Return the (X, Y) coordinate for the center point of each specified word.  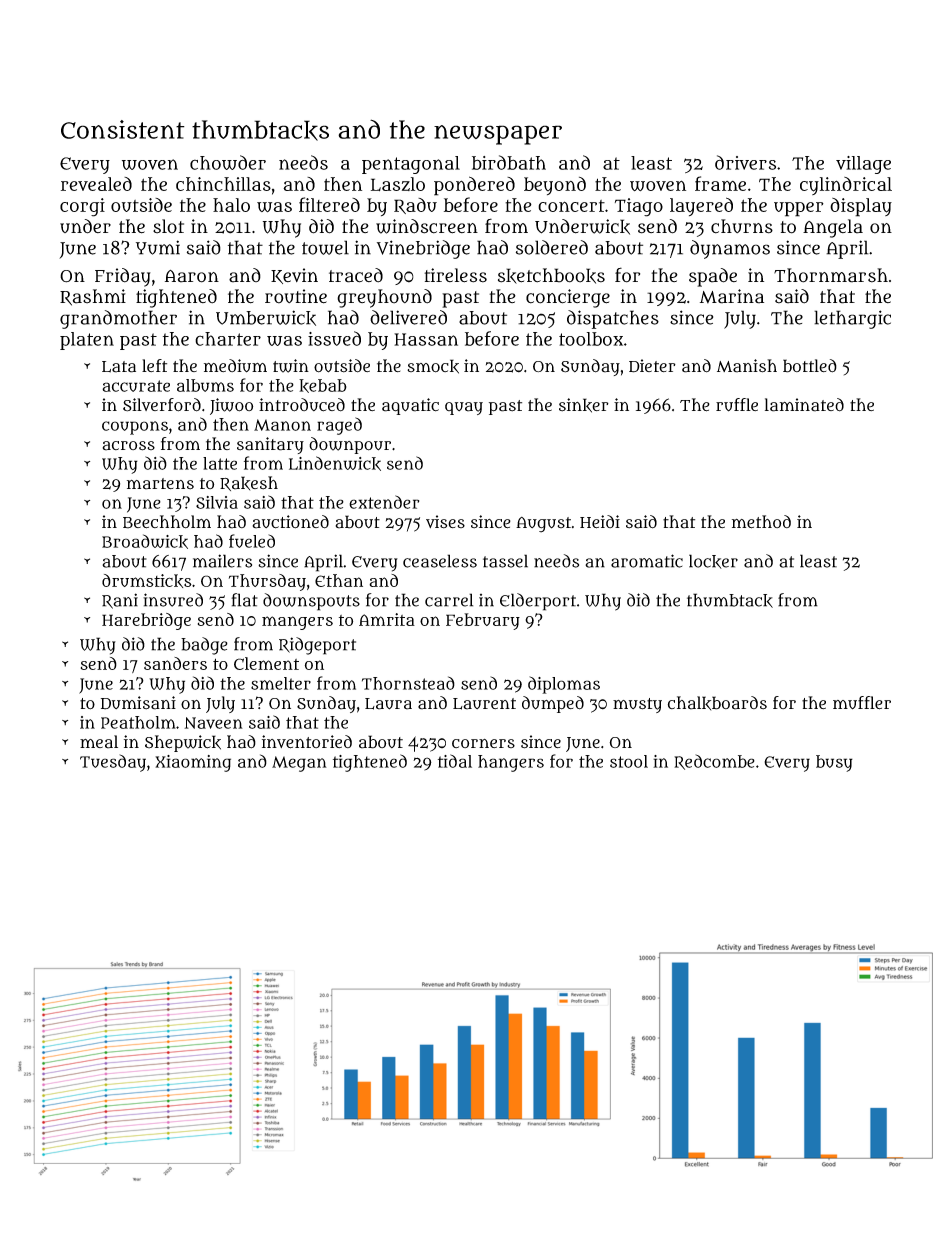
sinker (584, 405)
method (761, 522)
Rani (120, 601)
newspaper (498, 135)
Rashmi (93, 297)
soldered (552, 247)
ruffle (737, 405)
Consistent (123, 129)
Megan (299, 764)
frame (720, 183)
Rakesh (249, 483)
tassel (505, 561)
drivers (745, 162)
